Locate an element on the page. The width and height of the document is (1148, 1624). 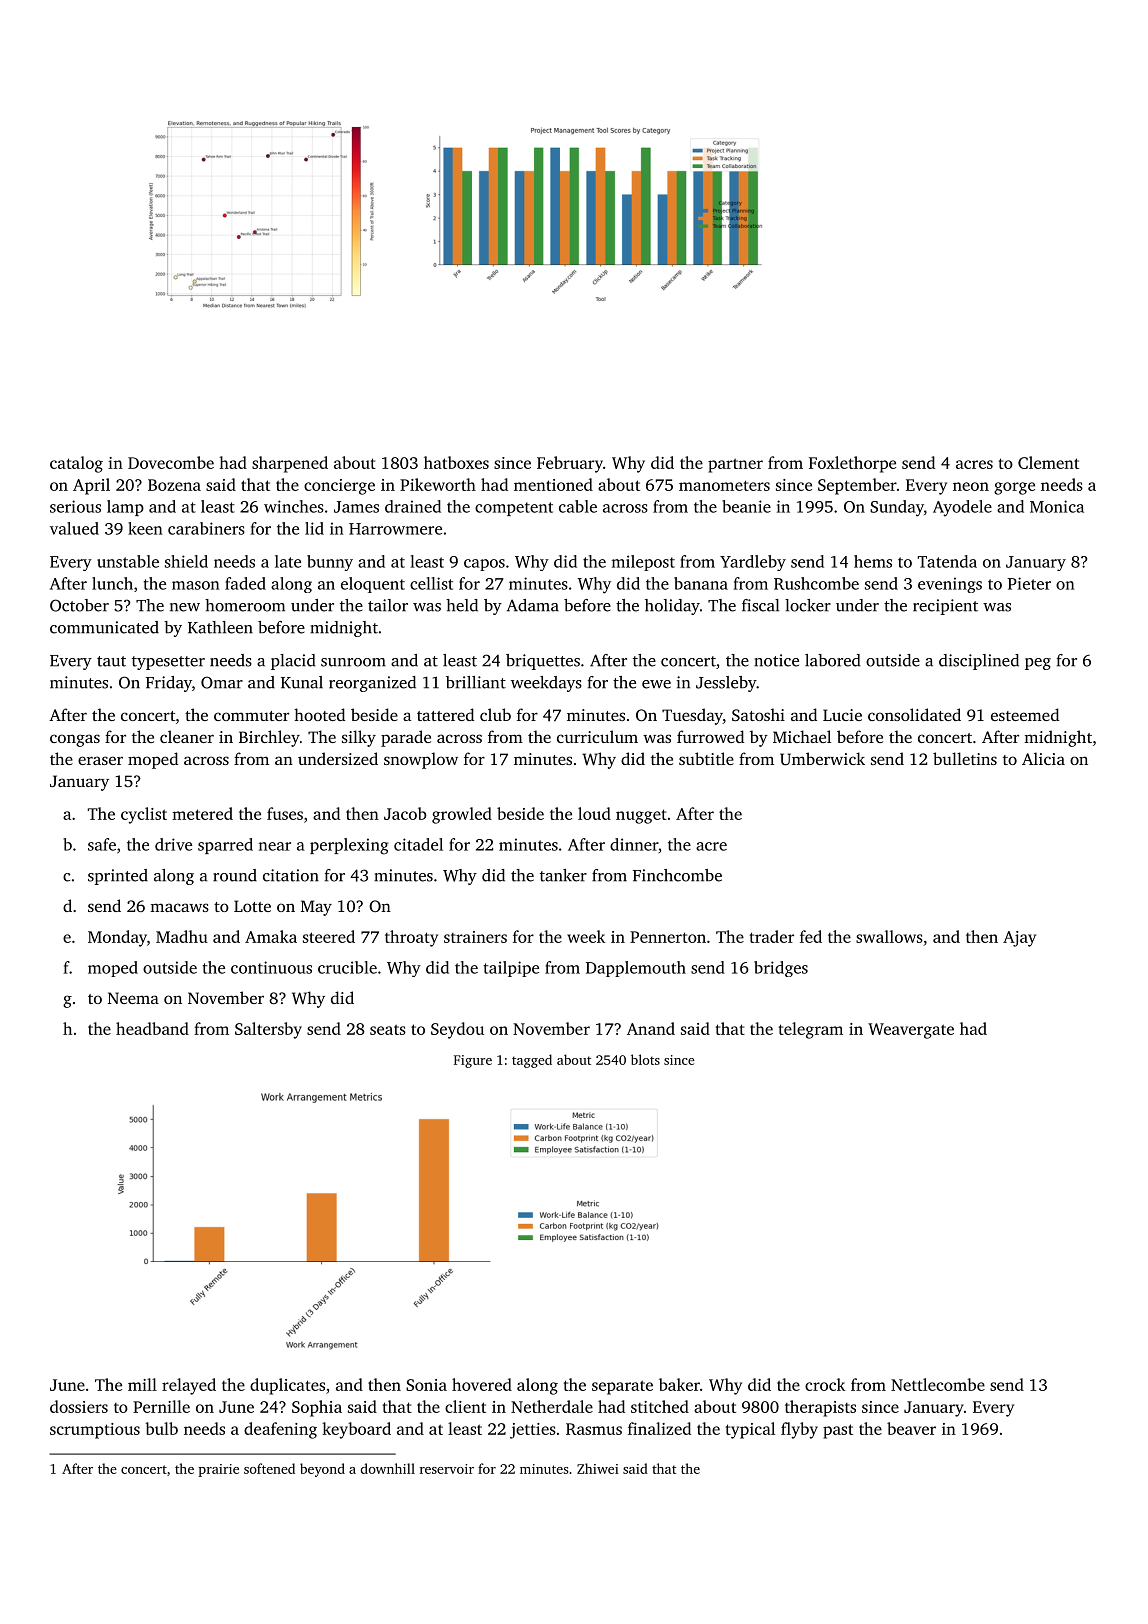
Foxlethorpe is located at coordinates (852, 464).
